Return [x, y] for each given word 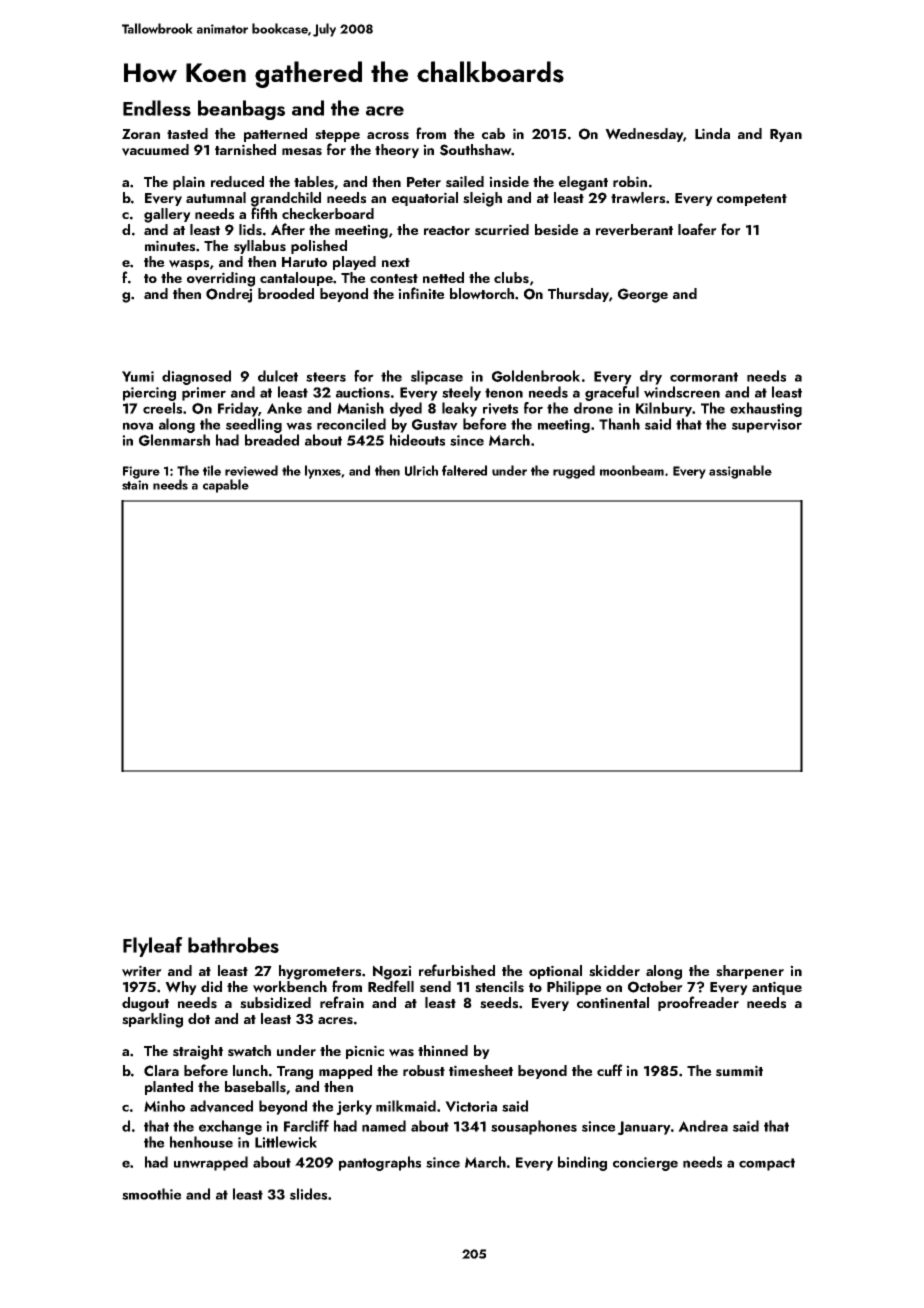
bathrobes [233, 945]
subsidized [275, 1003]
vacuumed [155, 150]
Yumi [138, 376]
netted [443, 277]
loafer [697, 229]
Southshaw [476, 150]
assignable [740, 472]
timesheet [481, 1071]
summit [739, 1071]
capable [226, 486]
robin [630, 181]
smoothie [152, 1194]
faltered [464, 470]
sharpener [750, 972]
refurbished [457, 970]
